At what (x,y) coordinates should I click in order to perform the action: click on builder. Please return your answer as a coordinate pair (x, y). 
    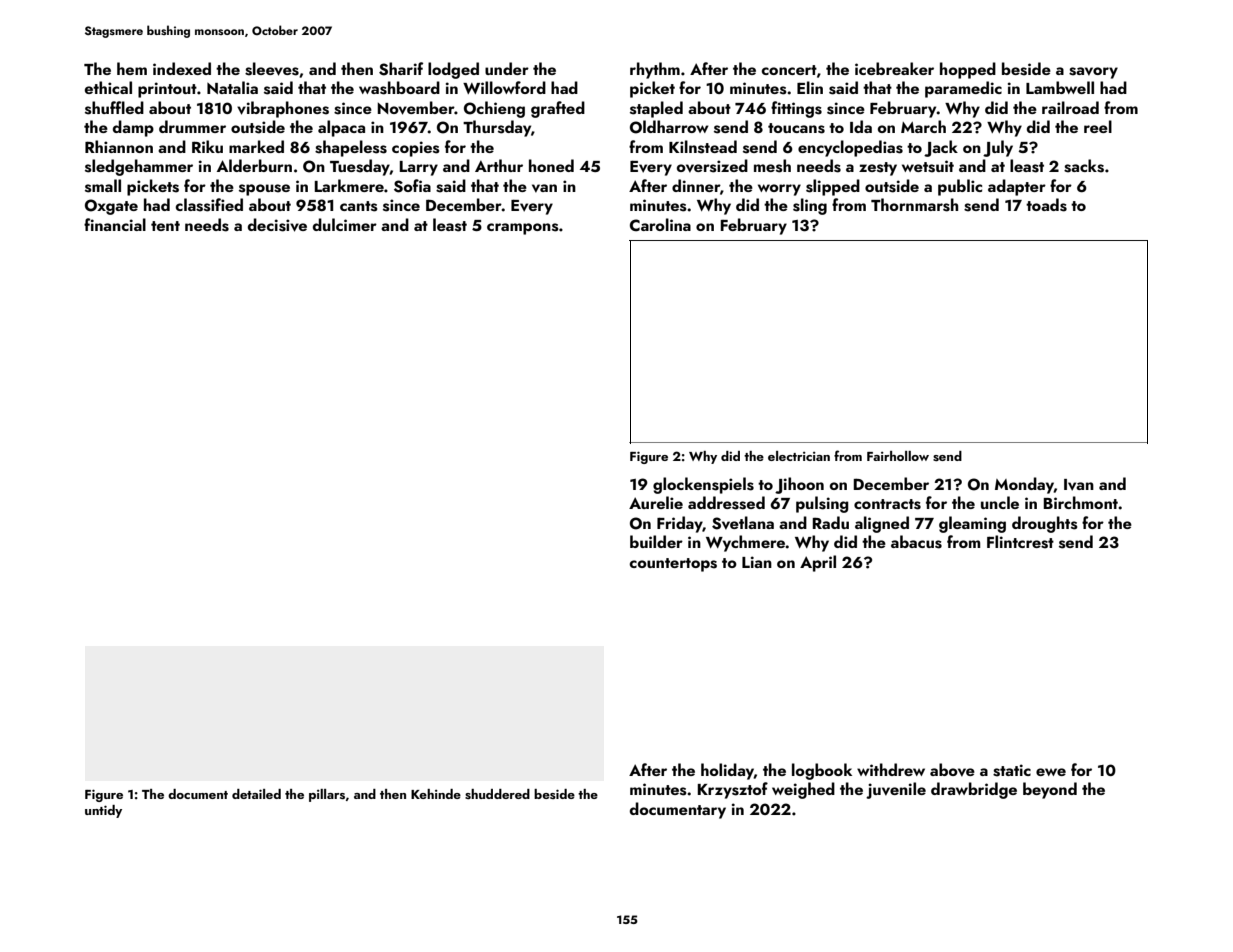
    Looking at the image, I should click on (656, 541).
